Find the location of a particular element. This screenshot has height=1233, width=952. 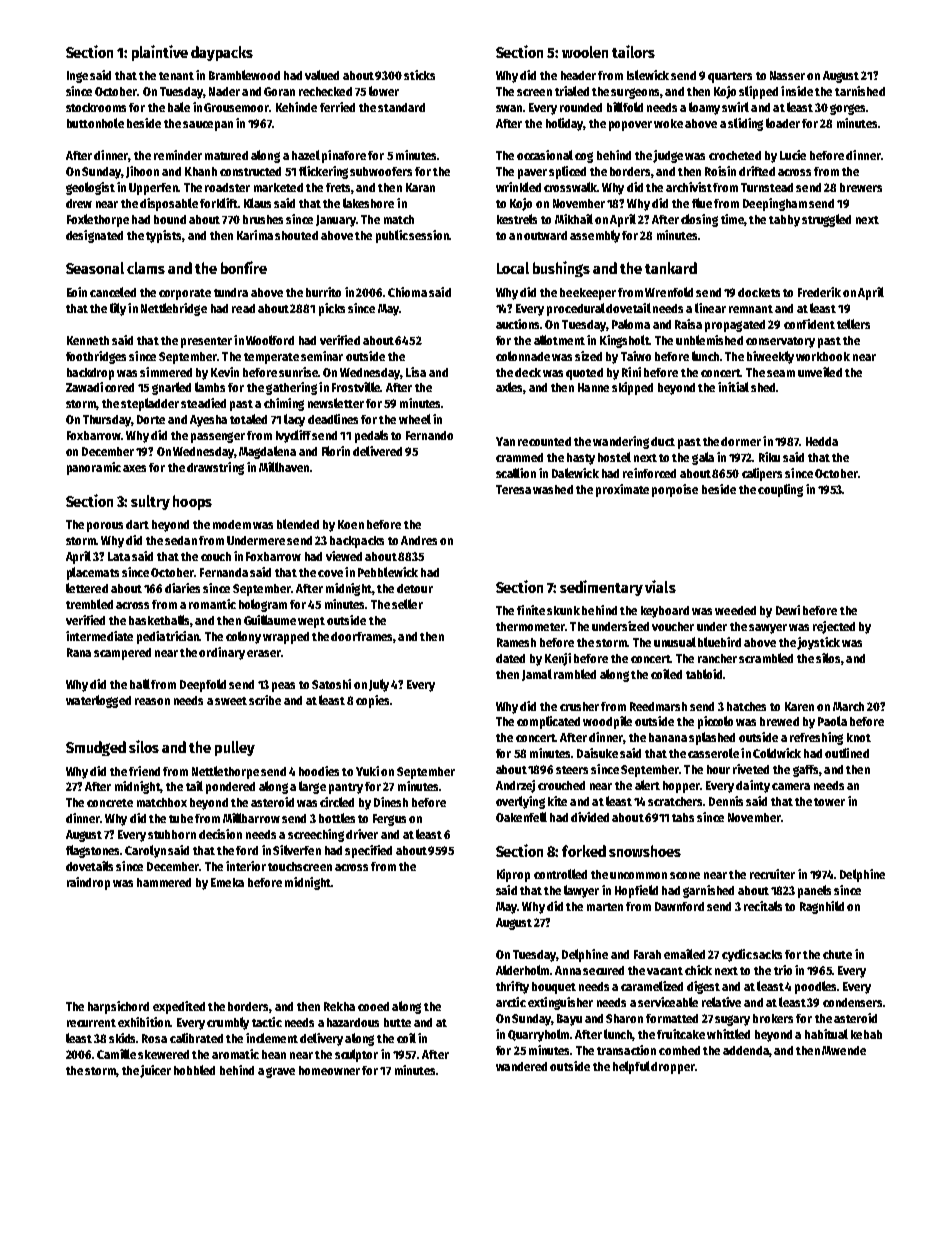

finite is located at coordinates (531, 610).
